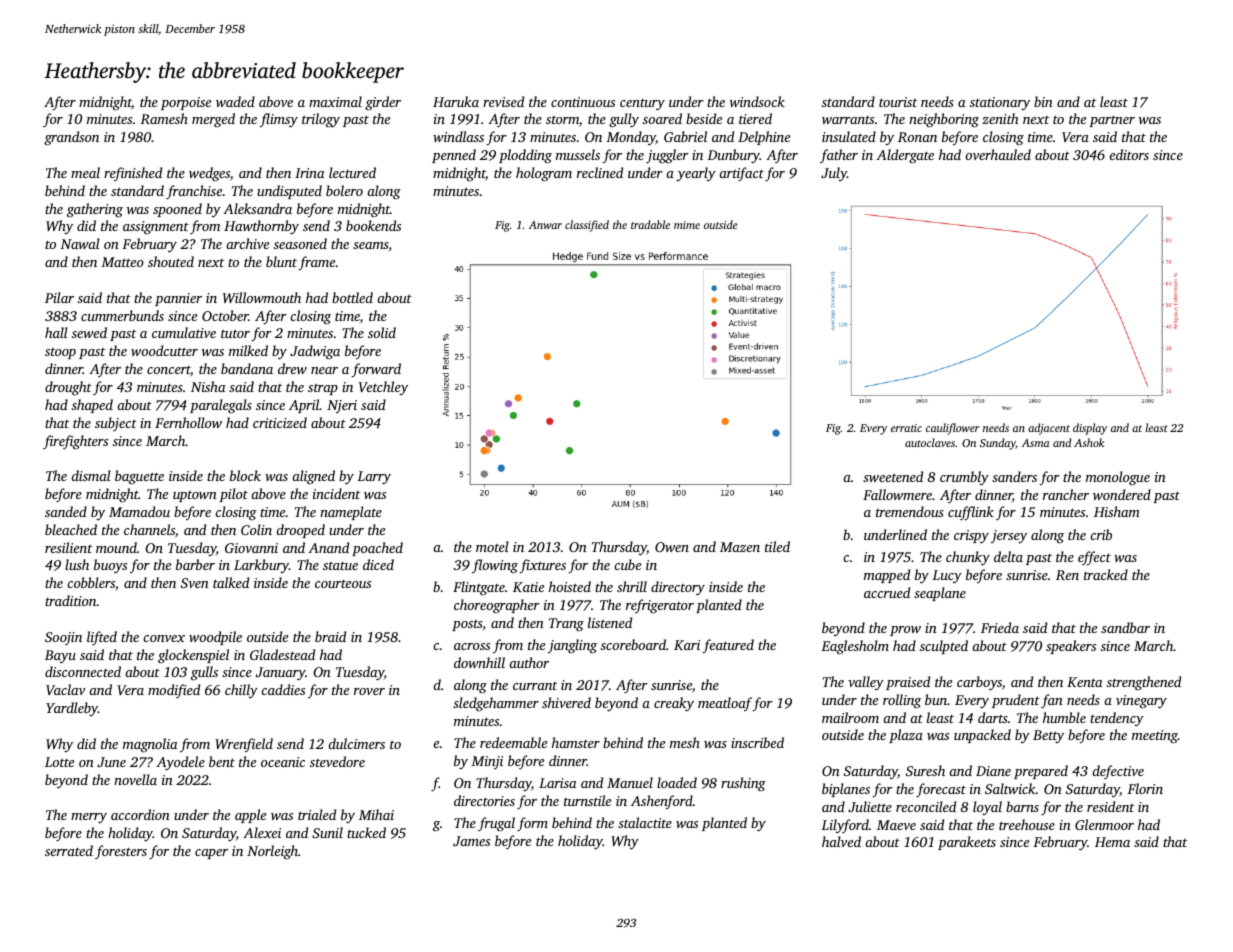 This screenshot has height=952, width=1233. Describe the element at coordinates (687, 225) in the screenshot. I see `mime` at that location.
